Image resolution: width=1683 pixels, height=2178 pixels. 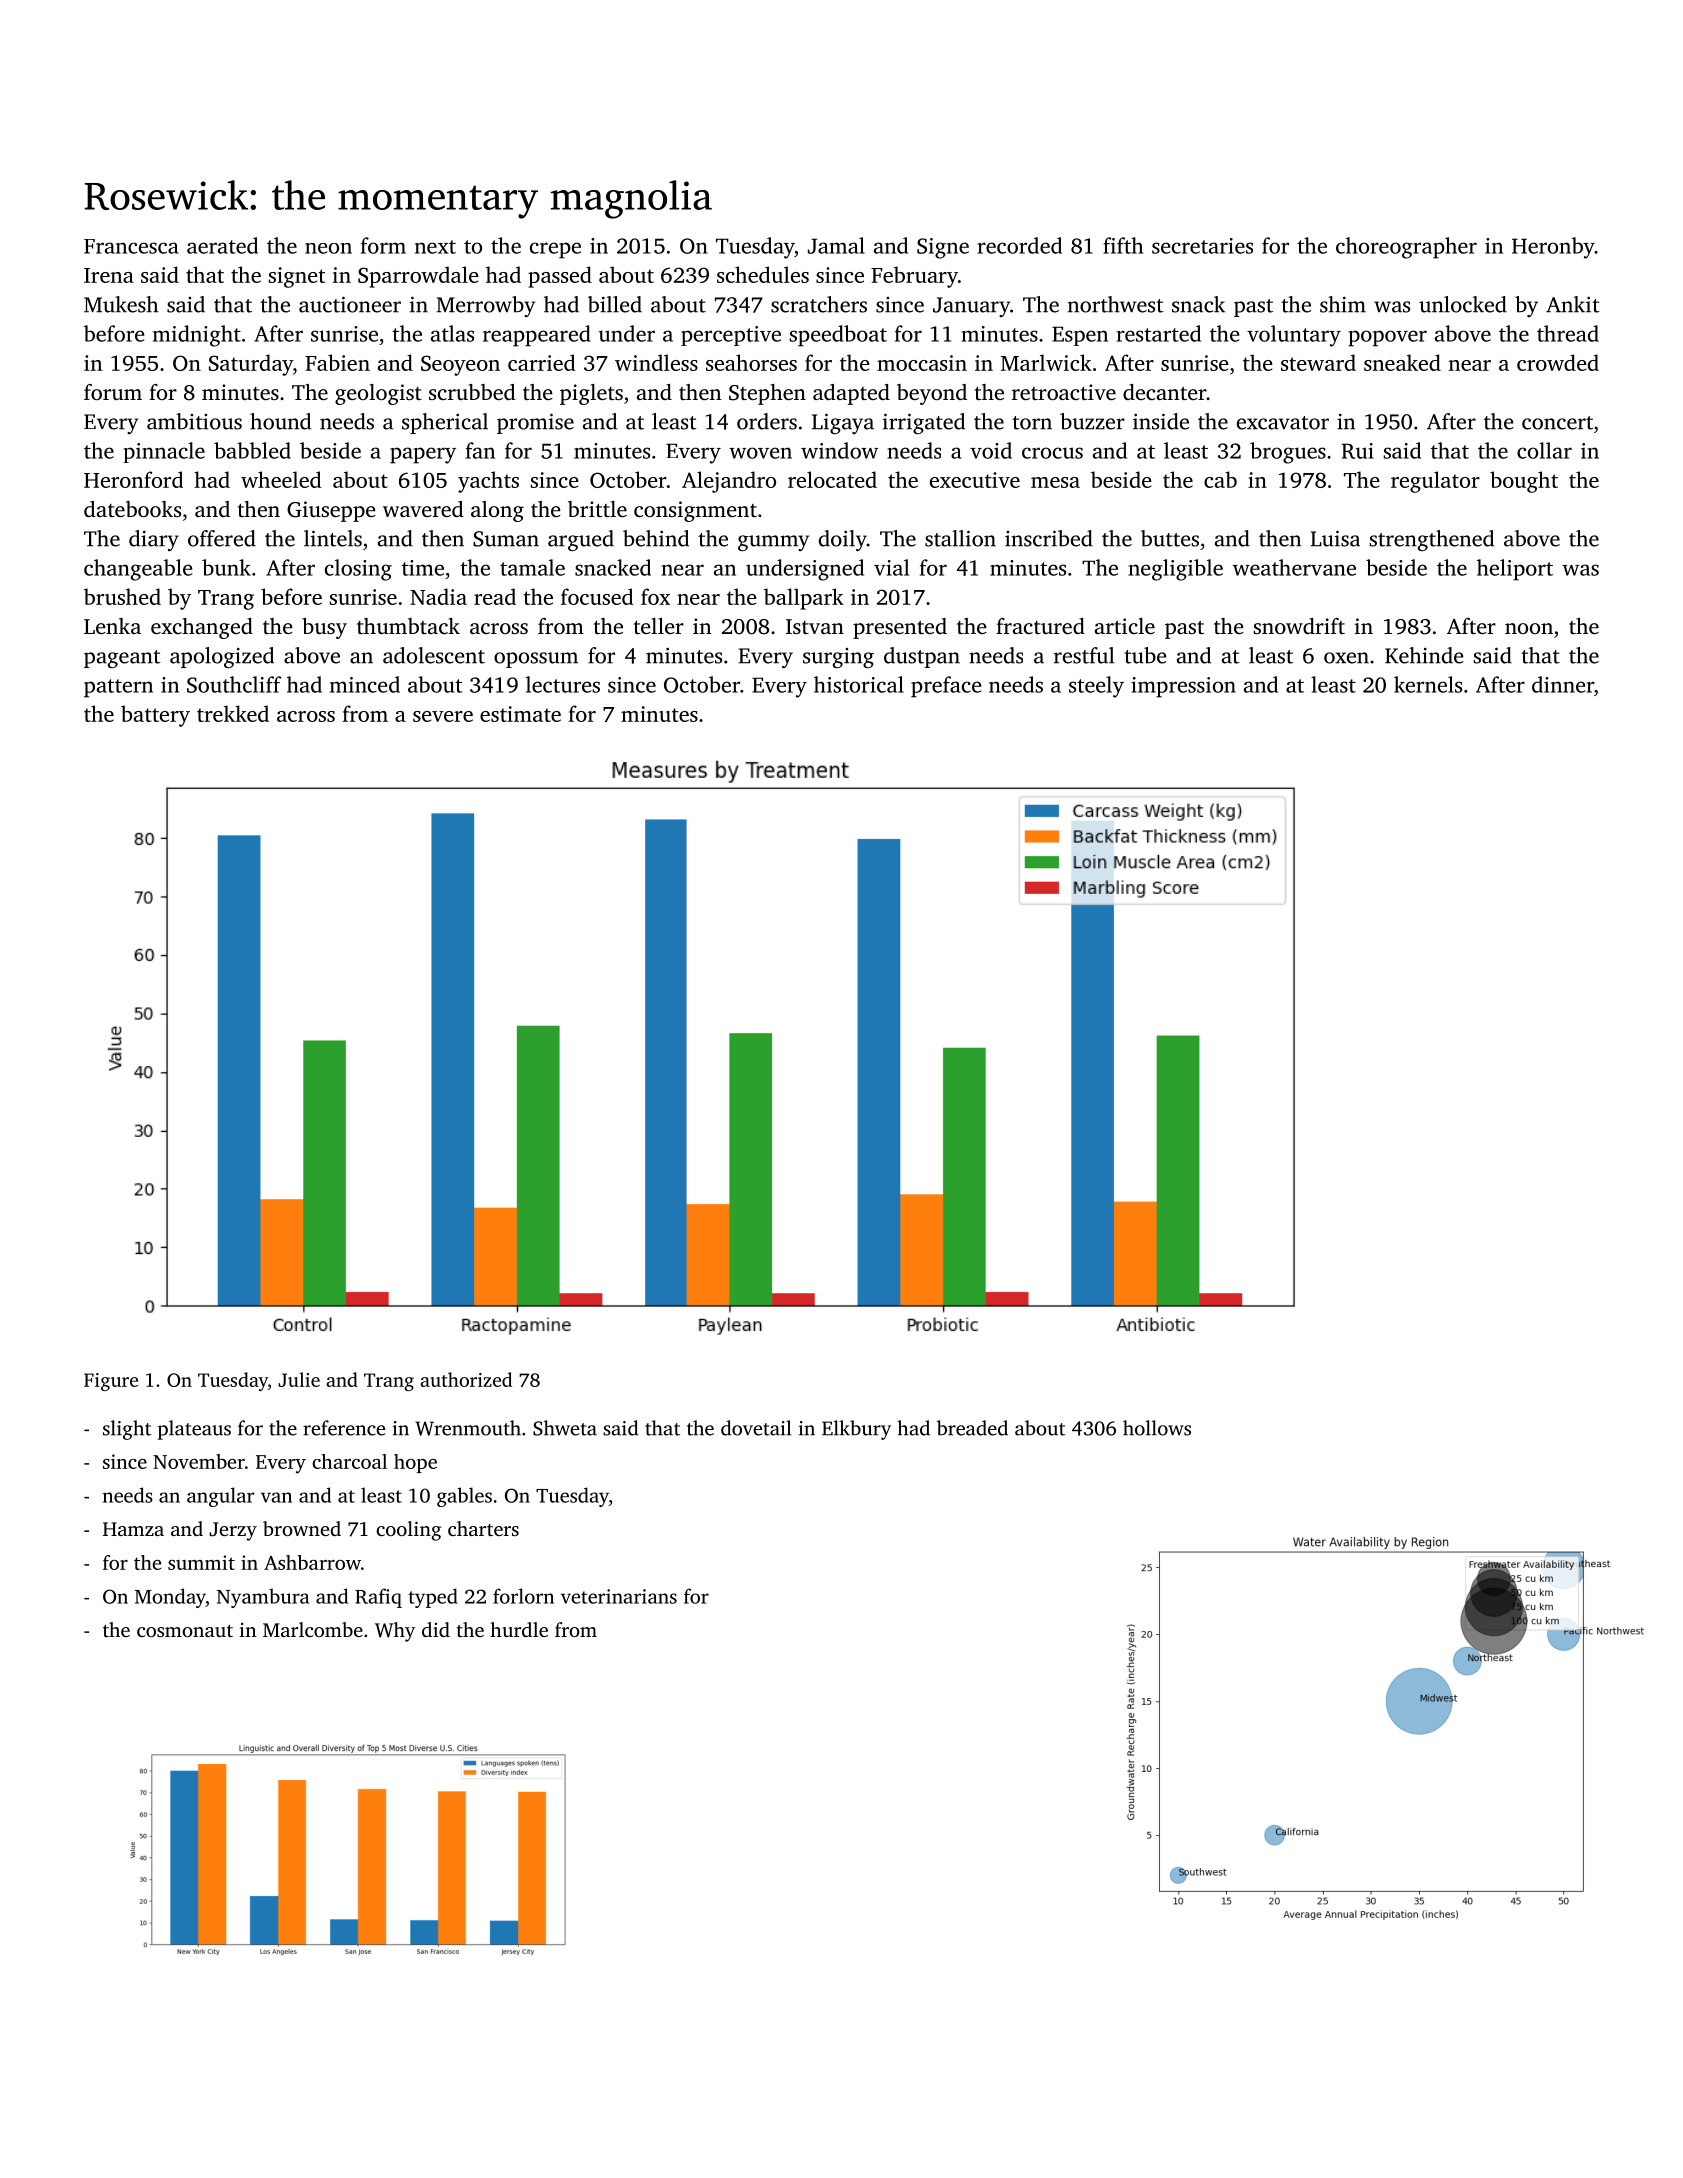 I want to click on atlas, so click(x=452, y=333).
